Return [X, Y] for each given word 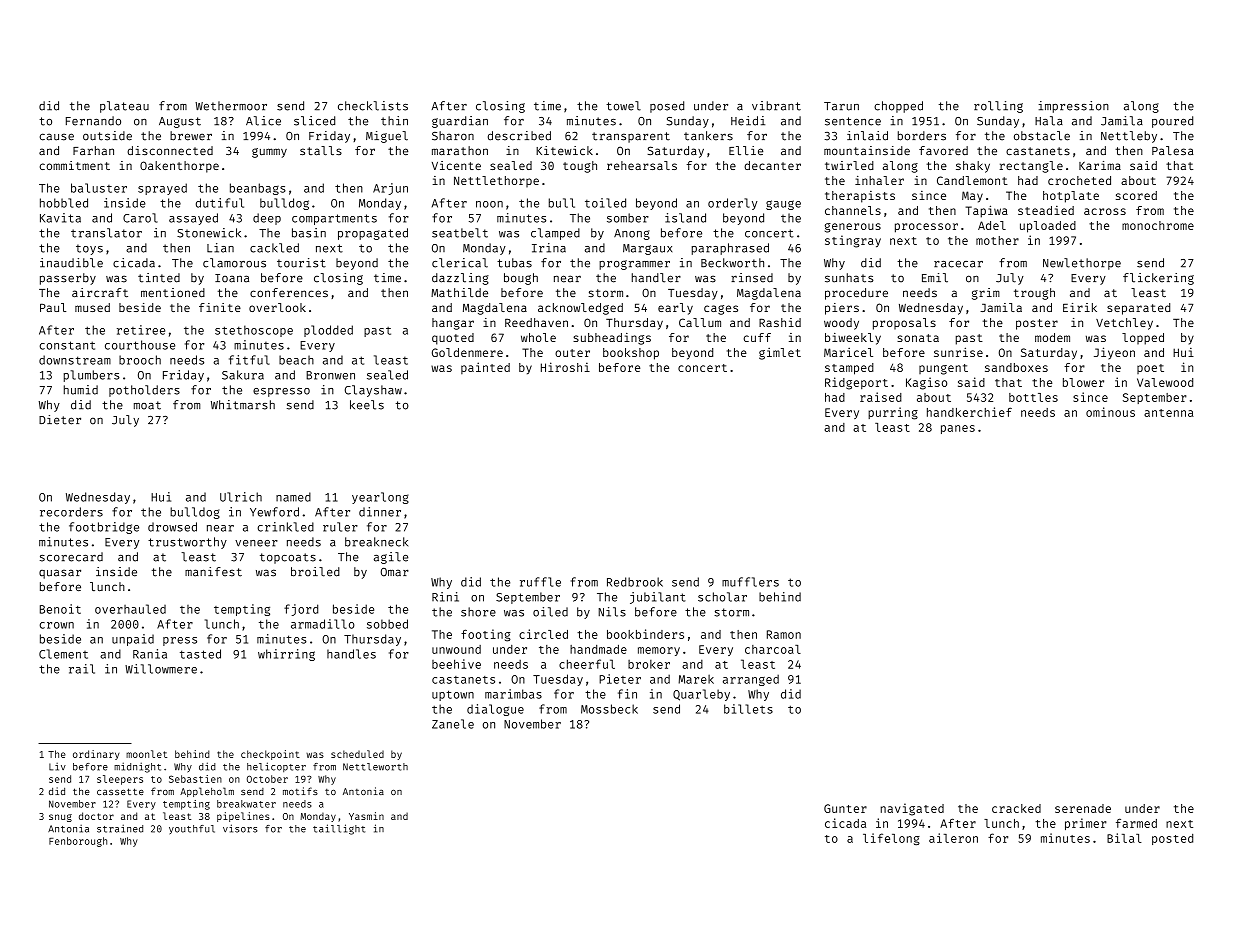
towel [623, 106]
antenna [1169, 413]
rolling [998, 107]
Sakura [243, 375]
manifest [213, 572]
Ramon [784, 634]
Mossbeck [609, 709]
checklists [373, 106]
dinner [380, 512]
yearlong [380, 498]
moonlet [146, 754]
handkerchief [969, 412]
